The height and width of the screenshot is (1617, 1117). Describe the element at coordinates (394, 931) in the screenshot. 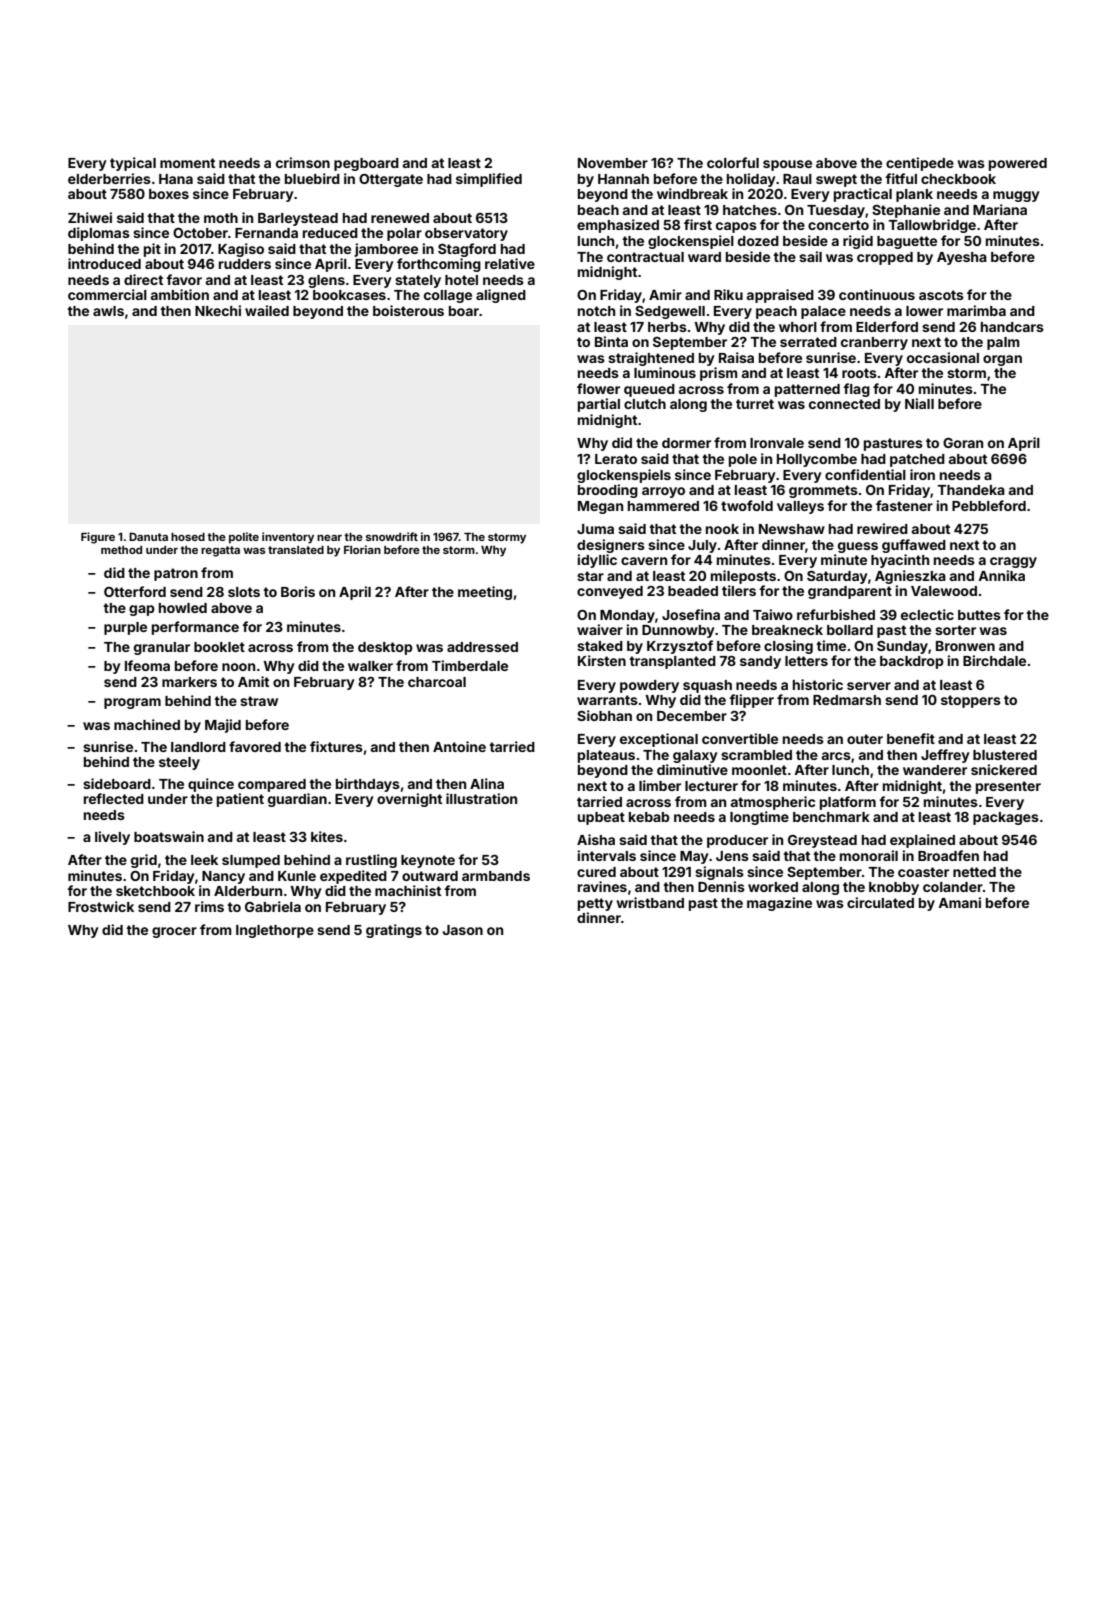

I see `gratings` at that location.
